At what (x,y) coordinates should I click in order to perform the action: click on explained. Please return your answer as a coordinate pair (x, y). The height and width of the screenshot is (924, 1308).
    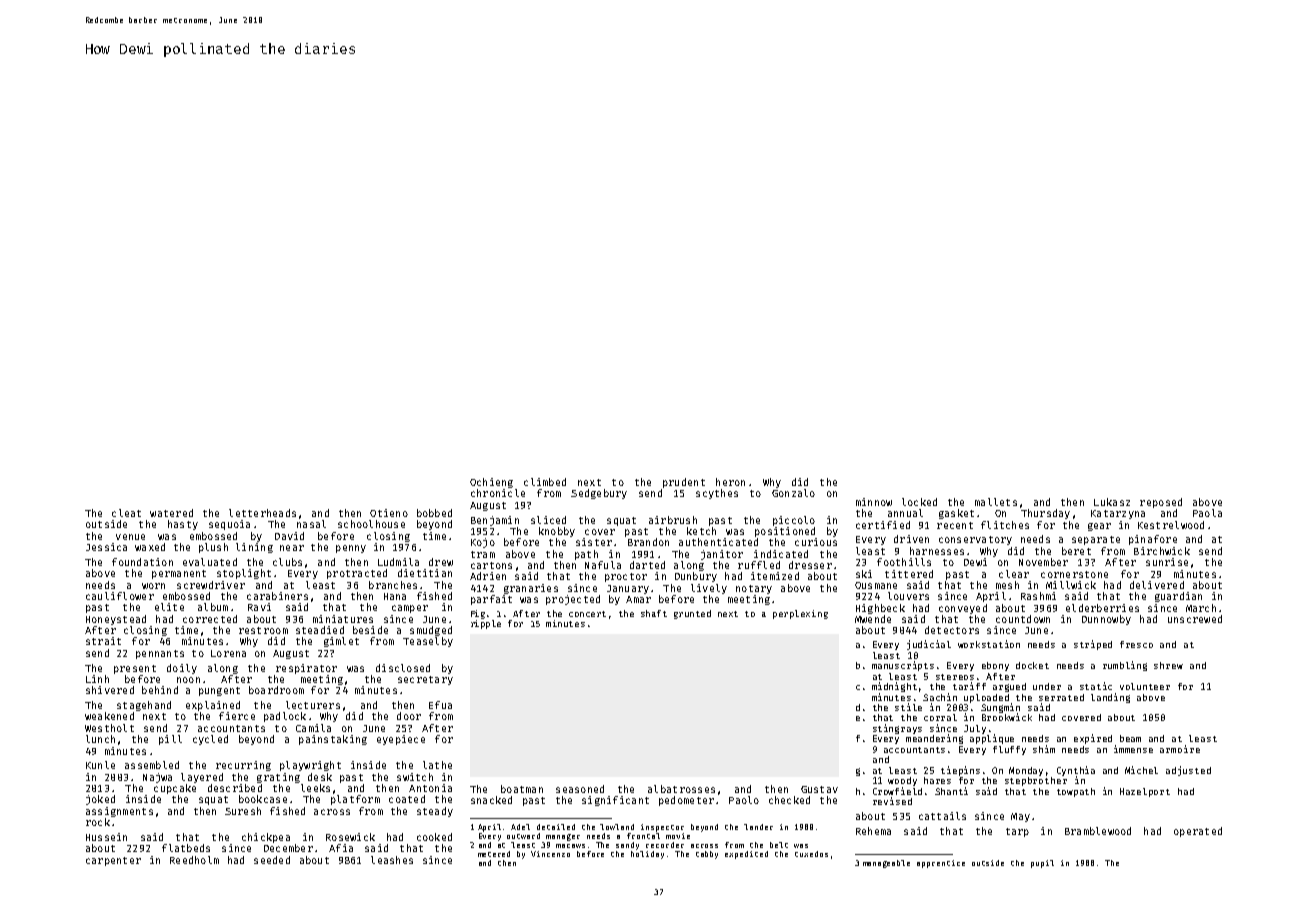
    Looking at the image, I should click on (213, 706).
